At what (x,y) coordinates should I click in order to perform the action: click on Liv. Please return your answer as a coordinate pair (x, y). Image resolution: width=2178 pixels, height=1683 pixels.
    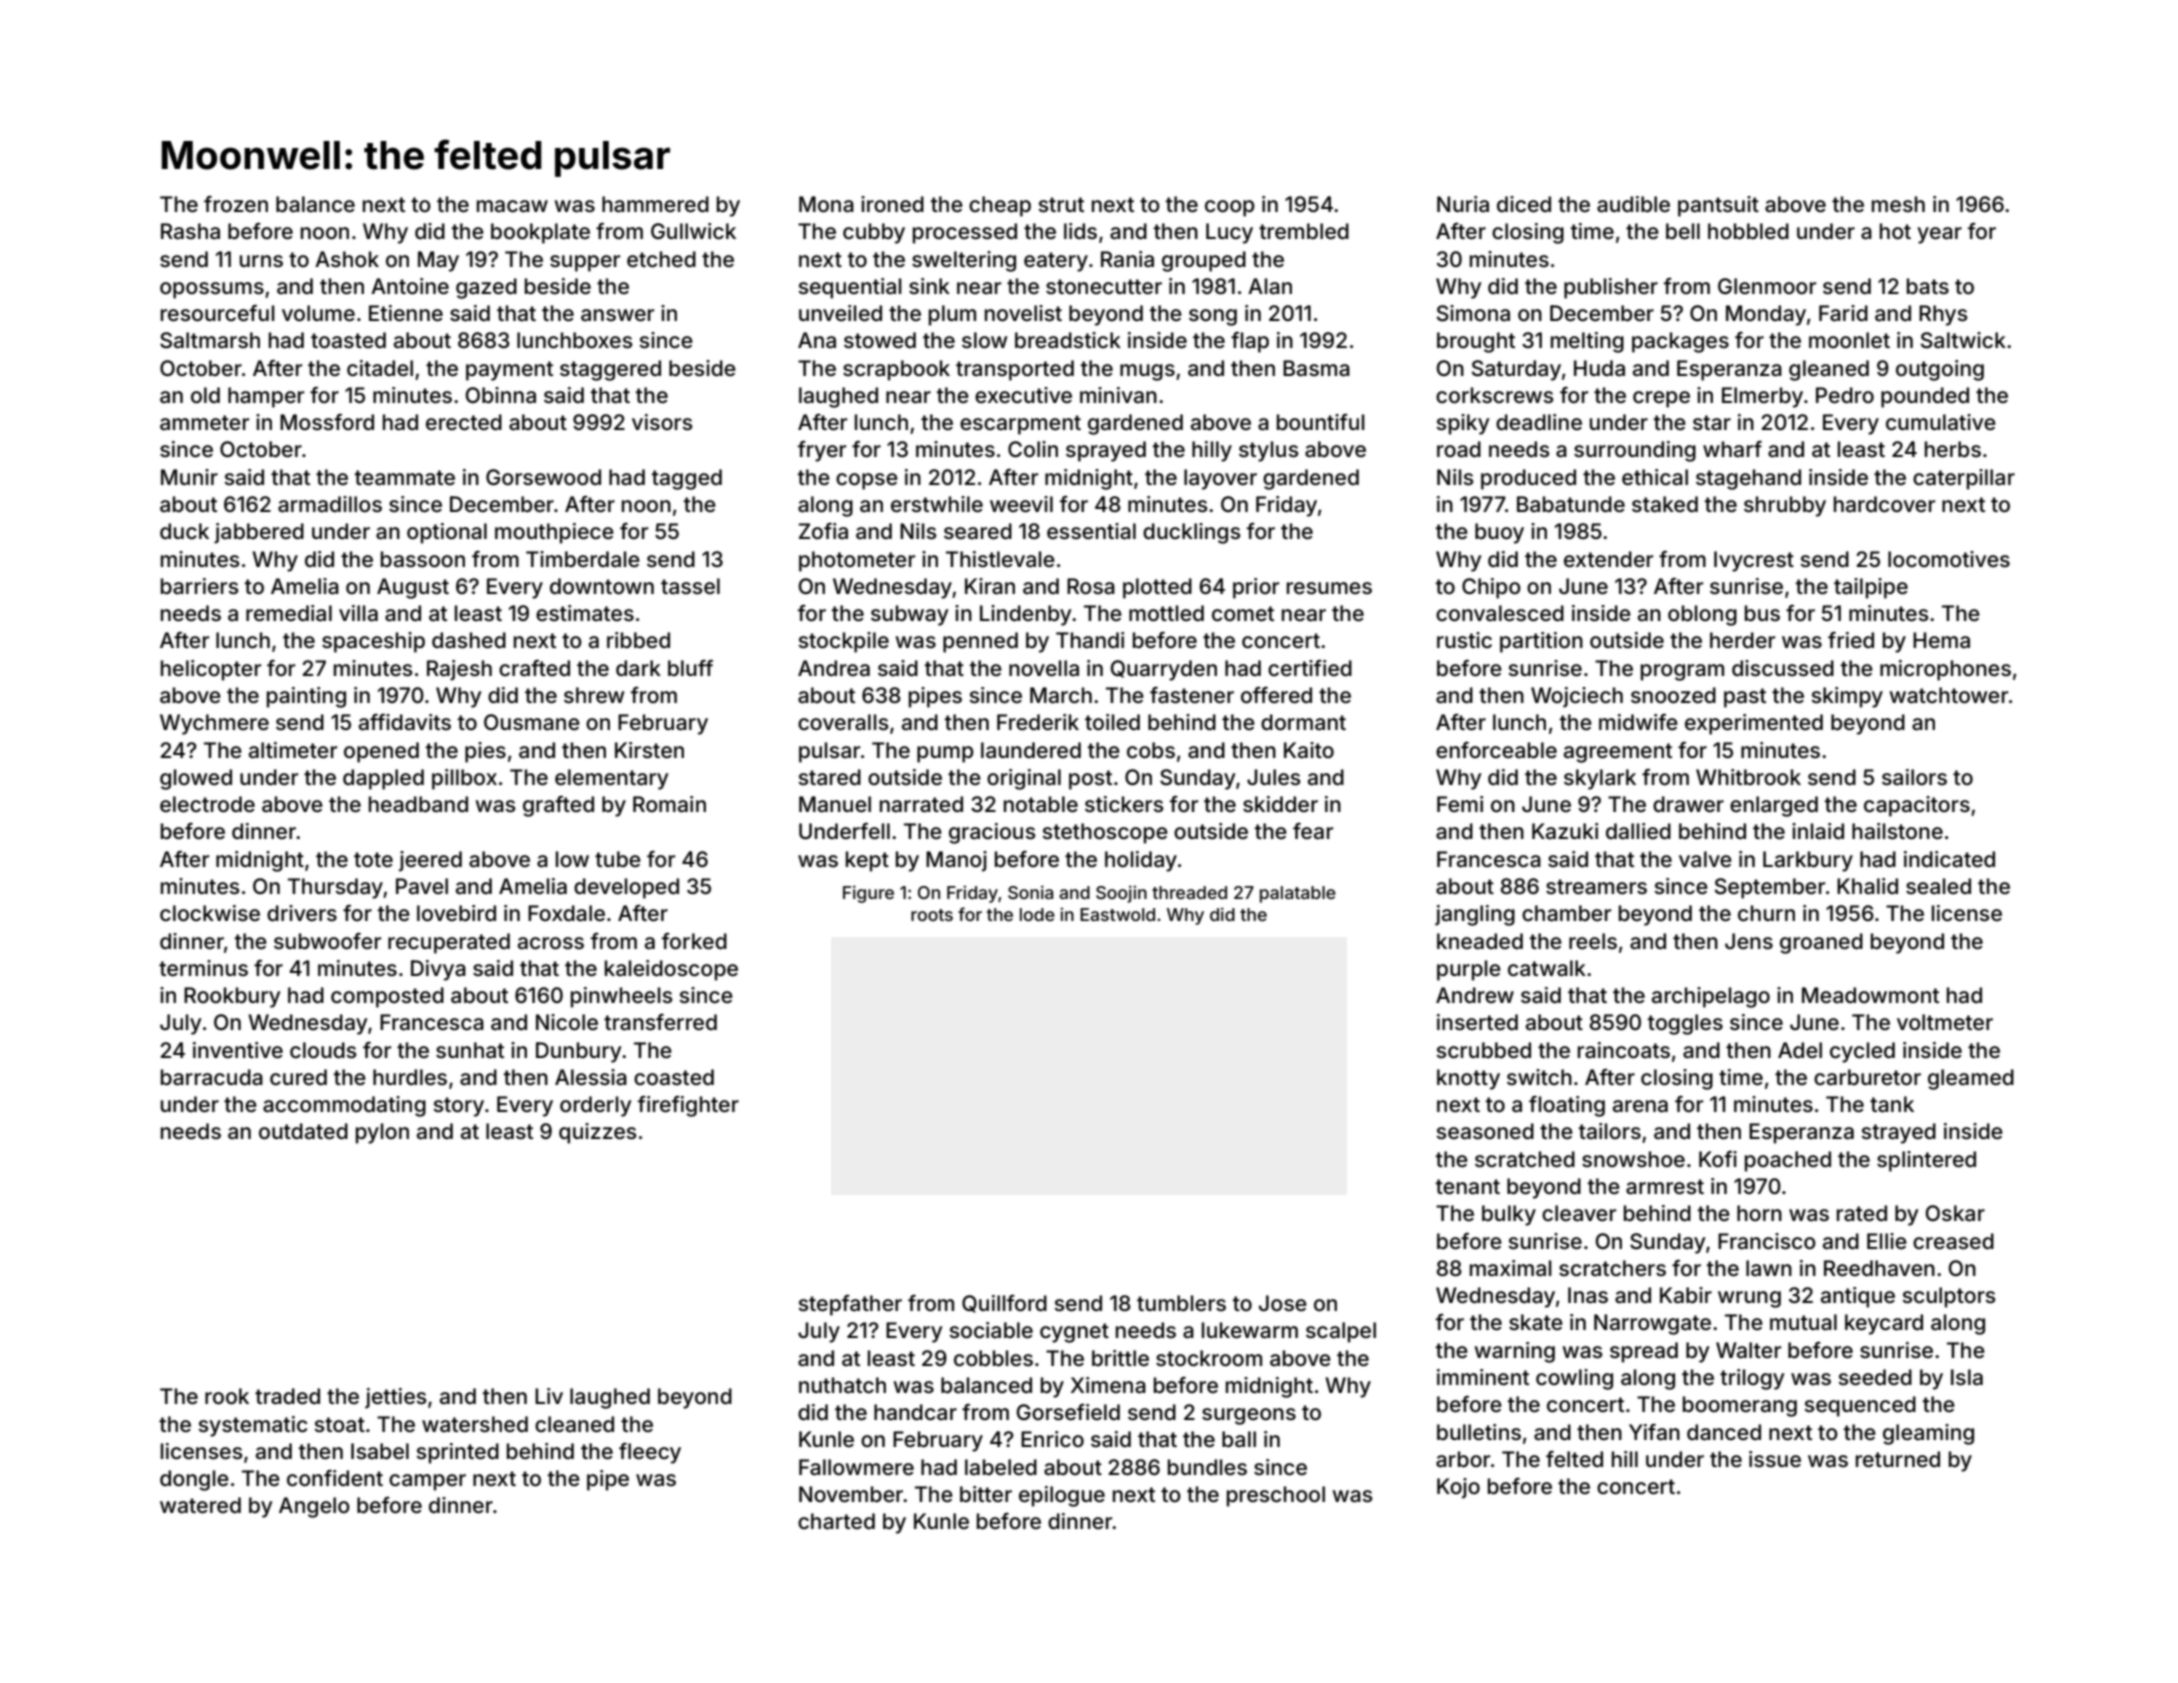
    Looking at the image, I should click on (549, 1396).
